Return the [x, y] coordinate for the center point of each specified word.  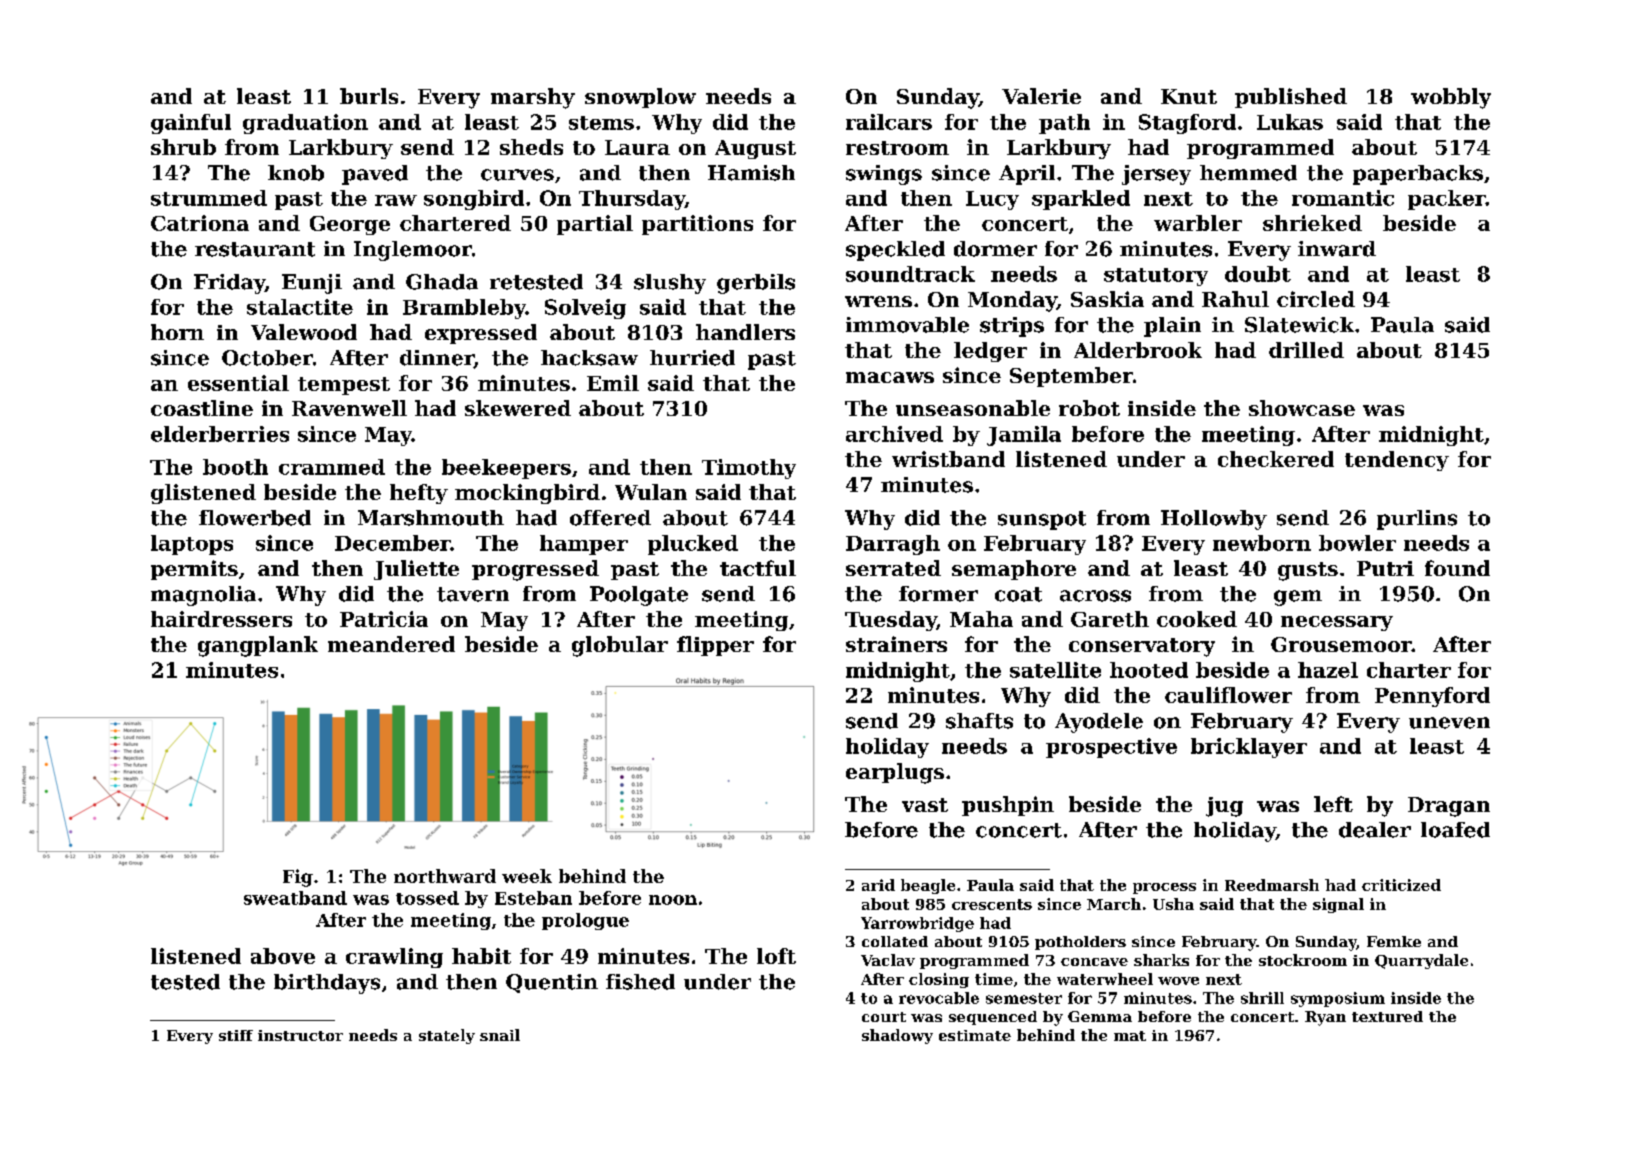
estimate [975, 1035]
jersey [1156, 175]
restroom [897, 148]
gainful [191, 124]
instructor [300, 1035]
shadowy [897, 1036]
